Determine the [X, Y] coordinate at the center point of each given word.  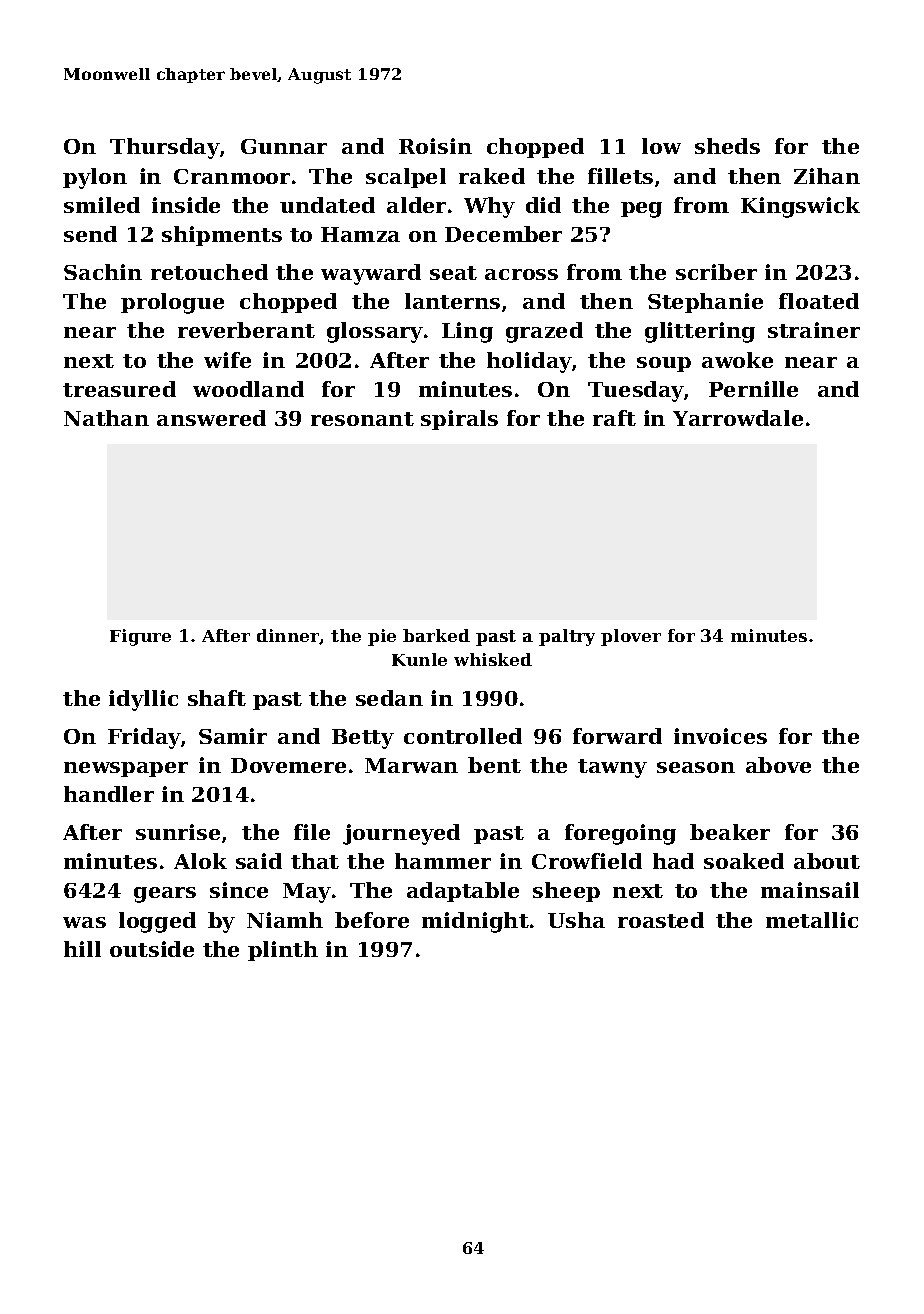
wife [227, 360]
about [827, 861]
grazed [544, 332]
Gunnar [284, 146]
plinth [283, 951]
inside [186, 205]
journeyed [401, 834]
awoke [737, 360]
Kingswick [800, 207]
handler [109, 794]
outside [152, 949]
